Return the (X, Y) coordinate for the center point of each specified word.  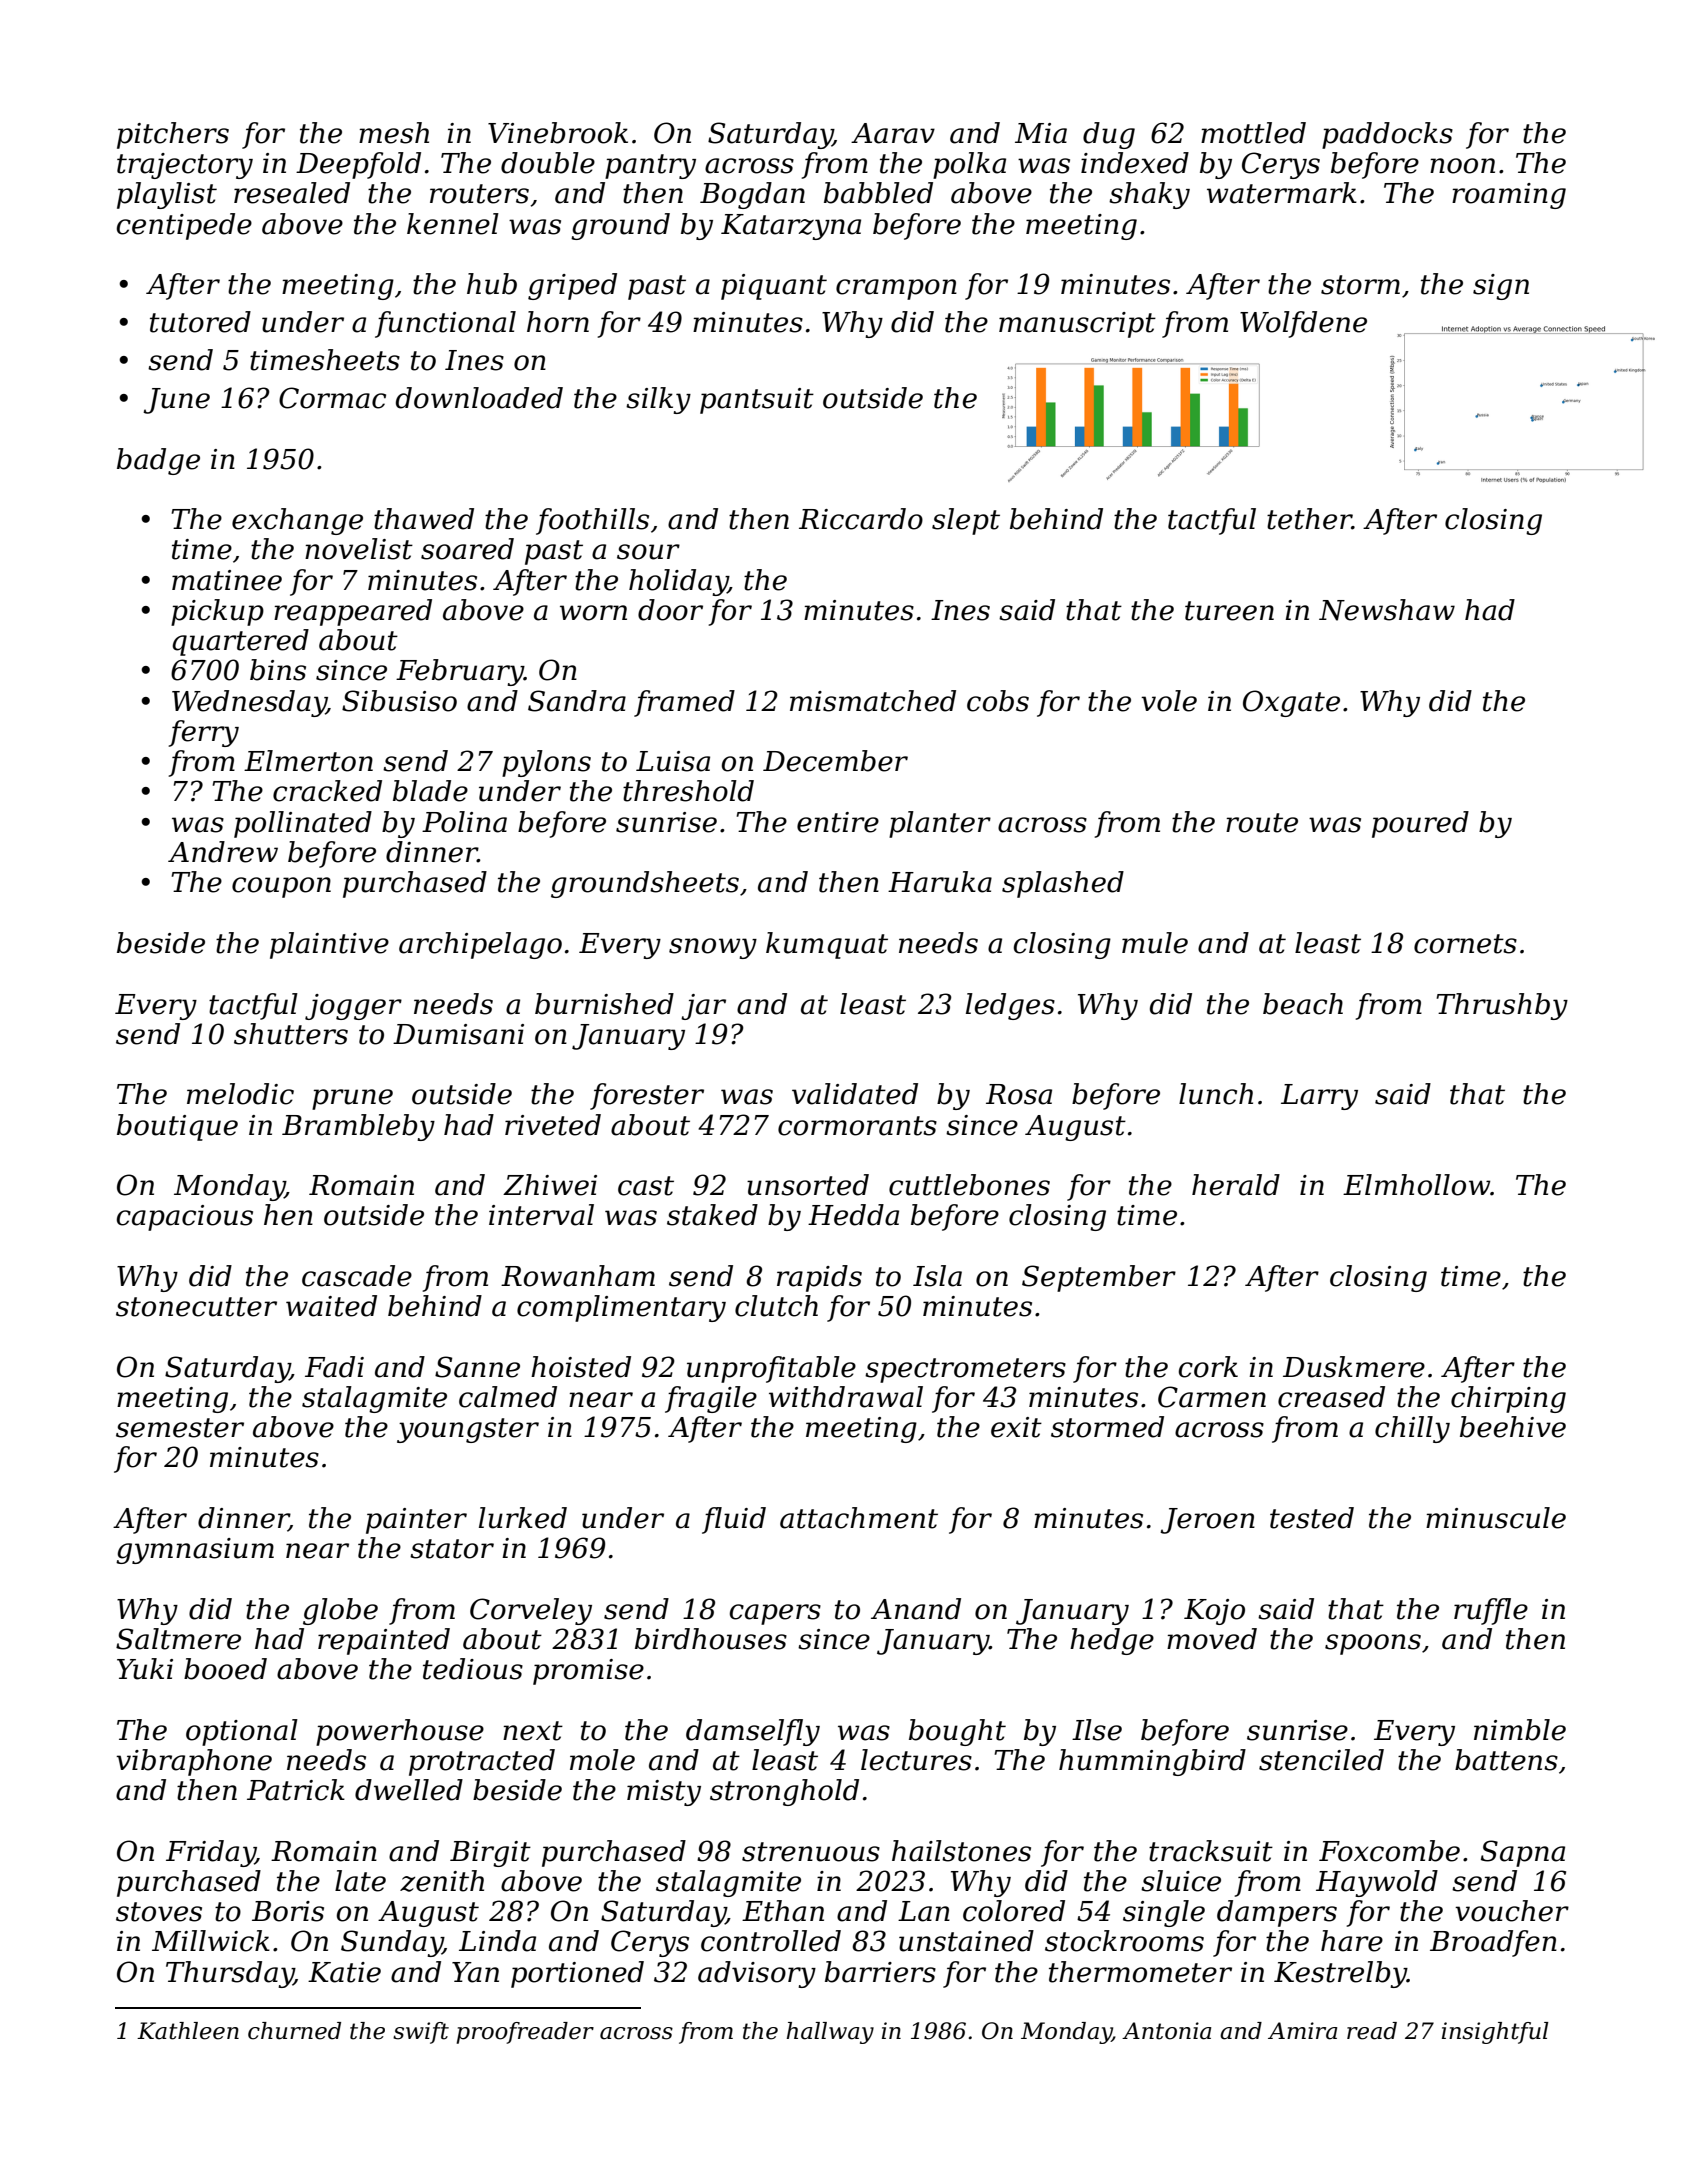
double (548, 163)
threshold (688, 791)
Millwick (211, 1941)
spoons (1373, 1644)
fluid (734, 1520)
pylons (546, 763)
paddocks (1387, 135)
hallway (830, 2033)
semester (180, 1428)
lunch (1216, 1094)
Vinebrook (558, 133)
